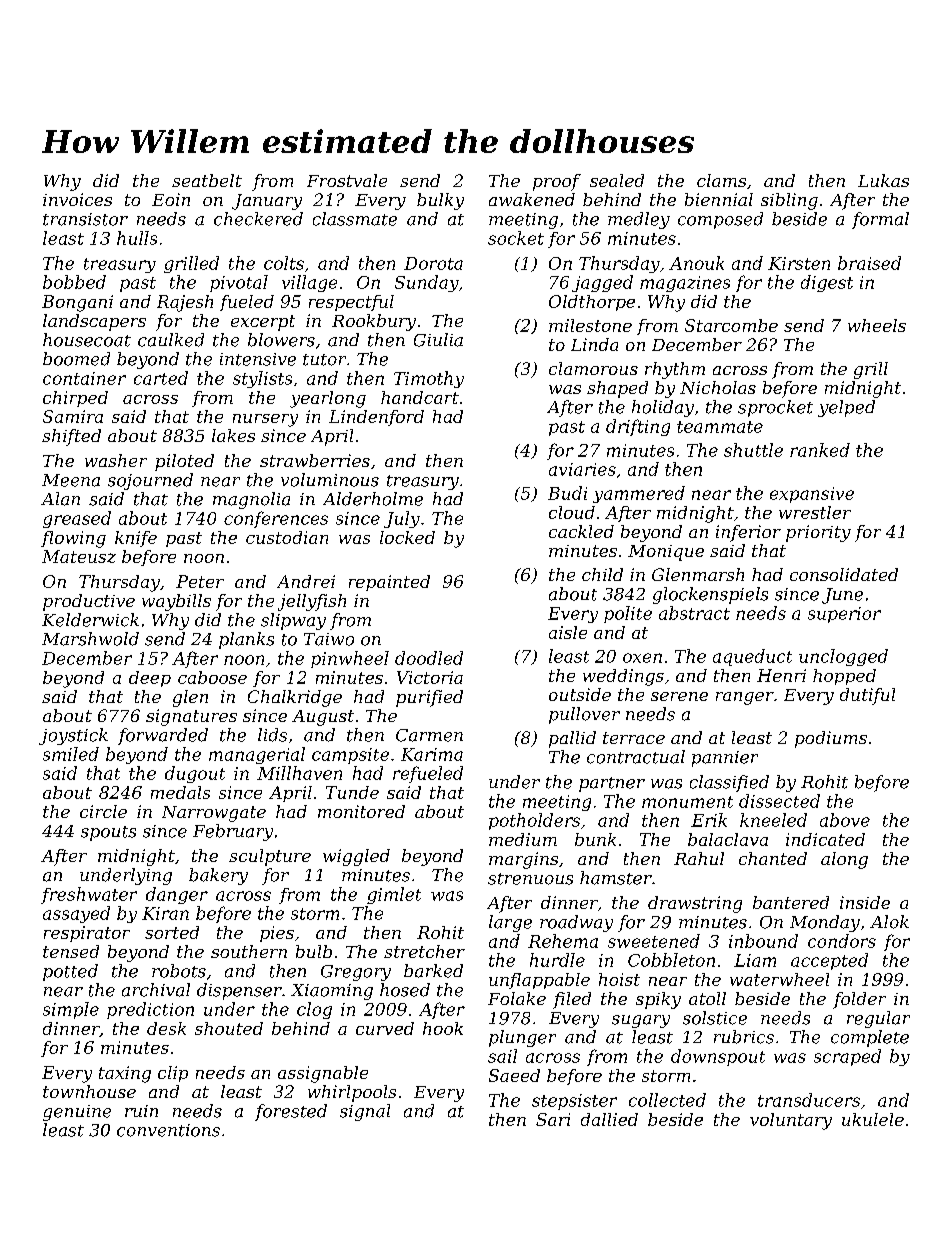  I want to click on Lukas, so click(883, 180).
